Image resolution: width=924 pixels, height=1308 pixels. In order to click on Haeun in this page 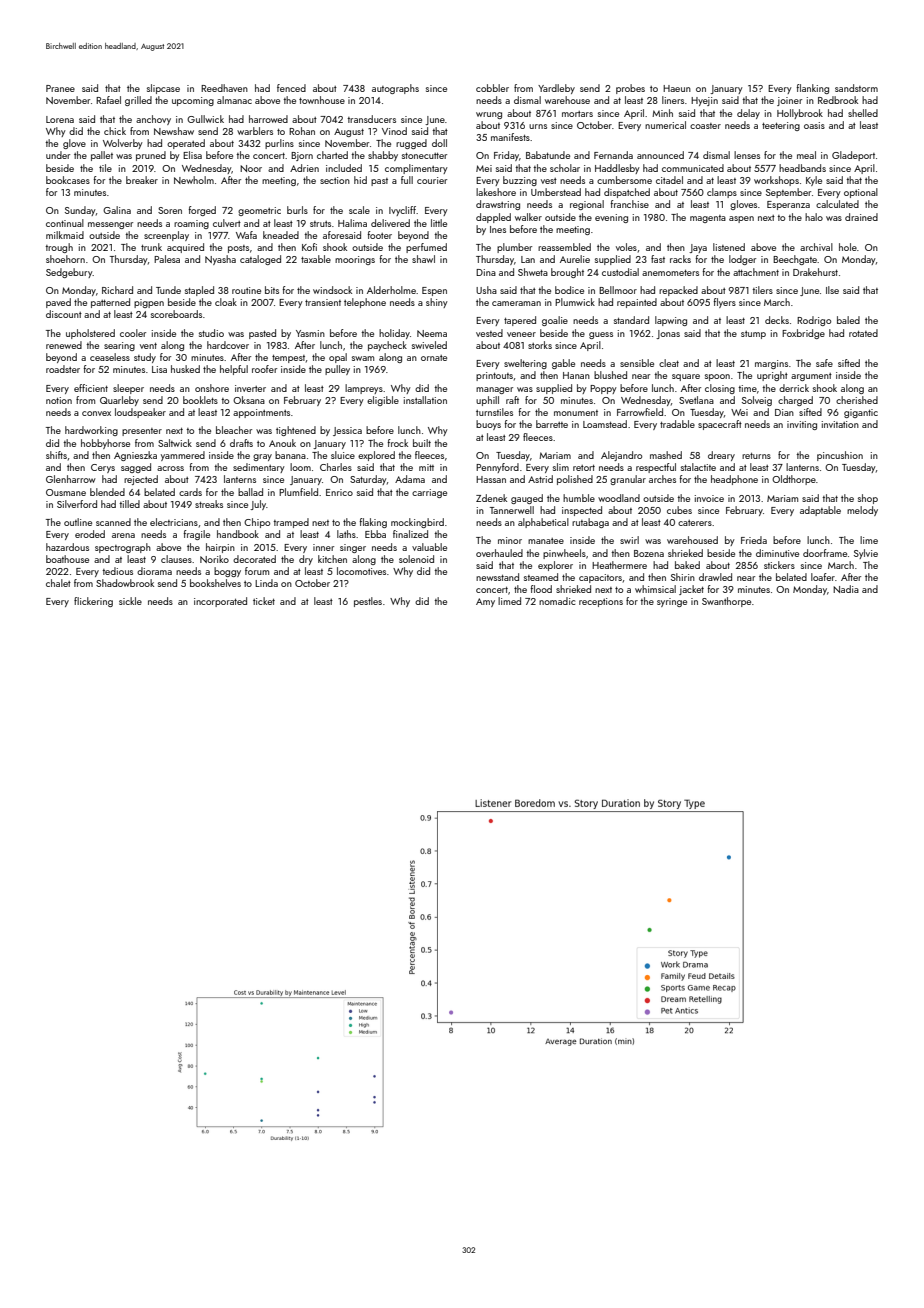, I will do `click(677, 88)`.
